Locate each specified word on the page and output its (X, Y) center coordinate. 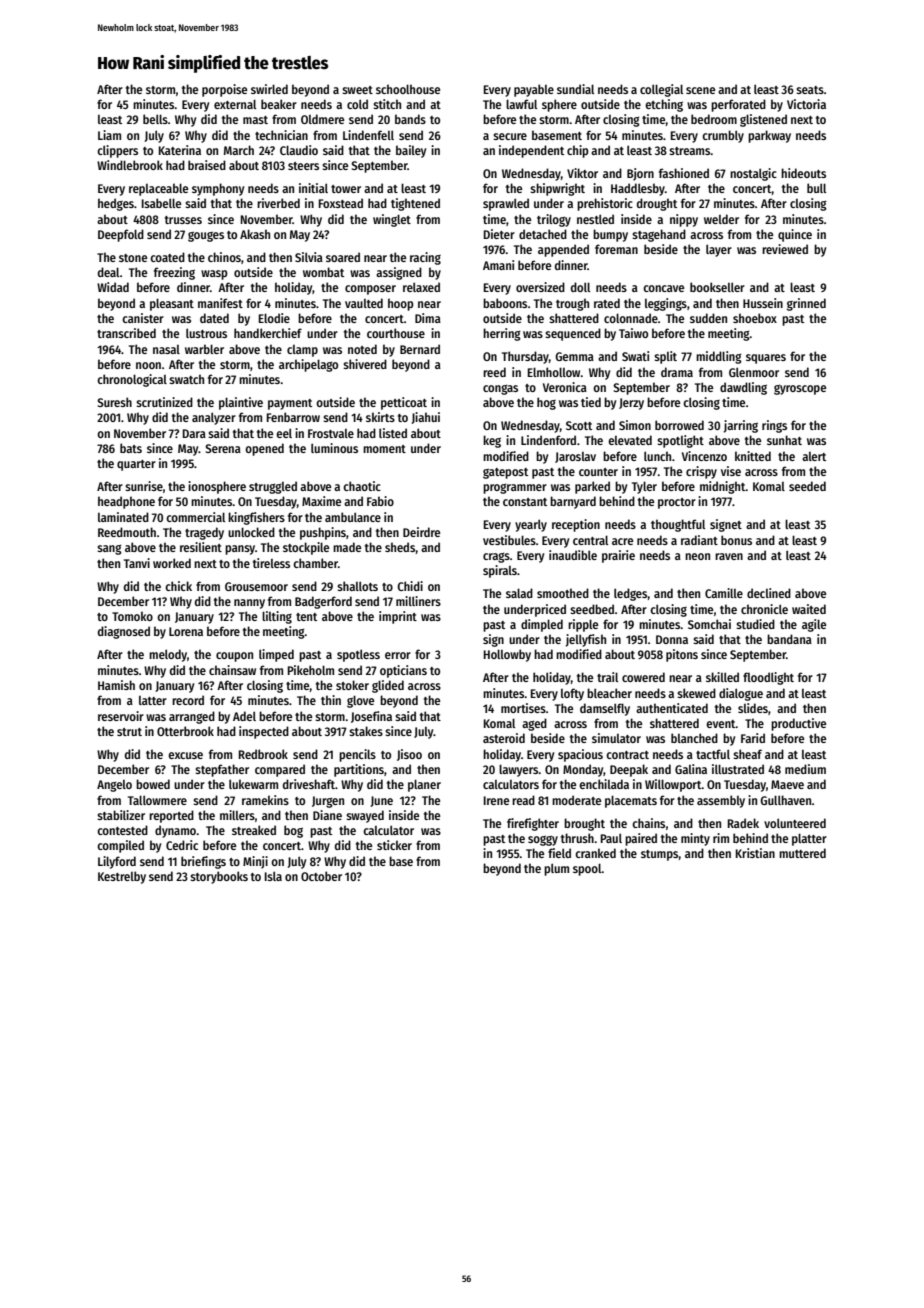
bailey (411, 151)
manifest (220, 303)
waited (809, 609)
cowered (643, 677)
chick (178, 586)
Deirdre (421, 532)
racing (425, 258)
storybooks (219, 877)
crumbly (723, 136)
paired (641, 839)
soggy (543, 840)
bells (155, 119)
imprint (398, 617)
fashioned (684, 173)
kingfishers (256, 518)
